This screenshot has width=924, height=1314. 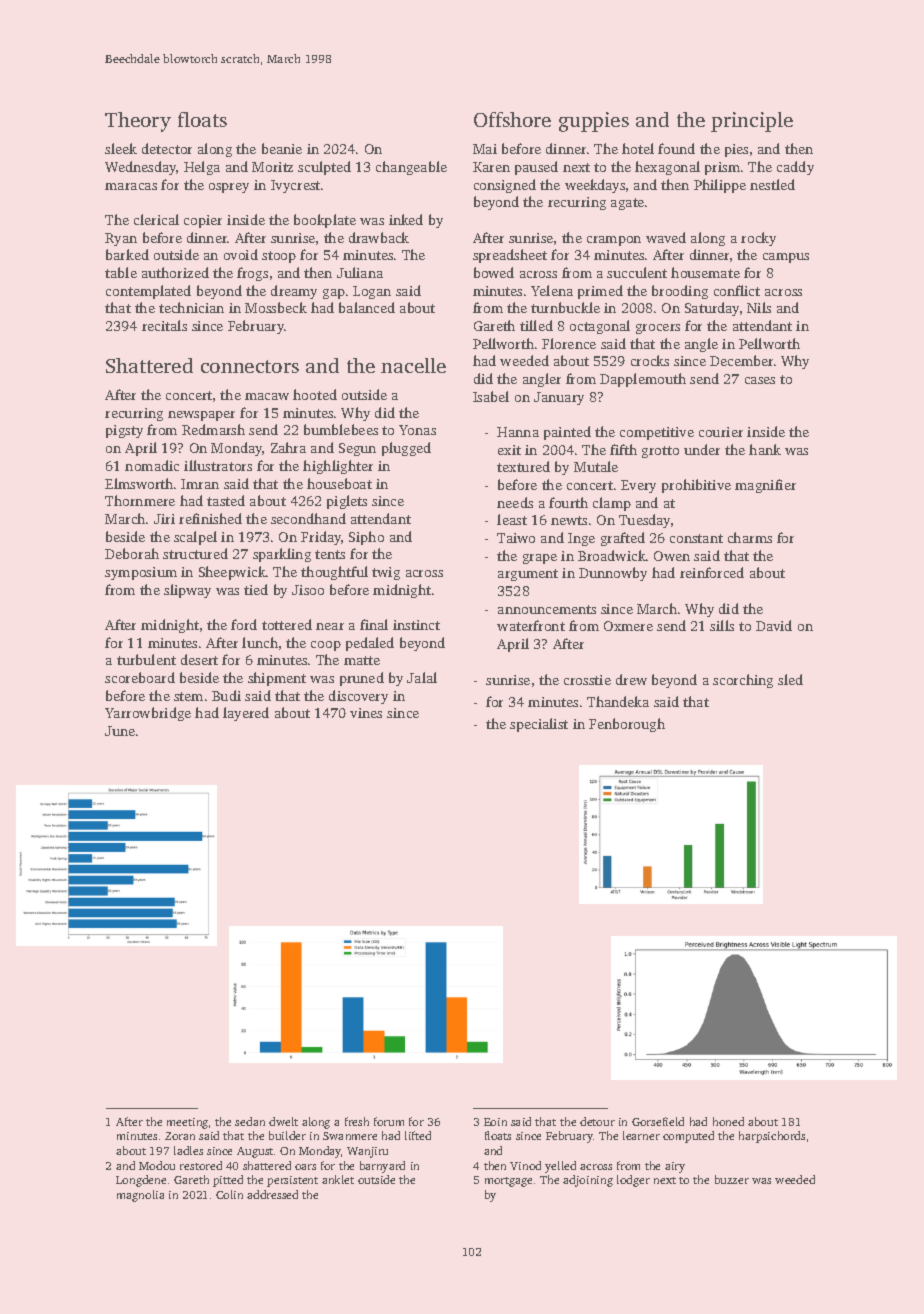 I want to click on meeting, so click(x=187, y=1123).
